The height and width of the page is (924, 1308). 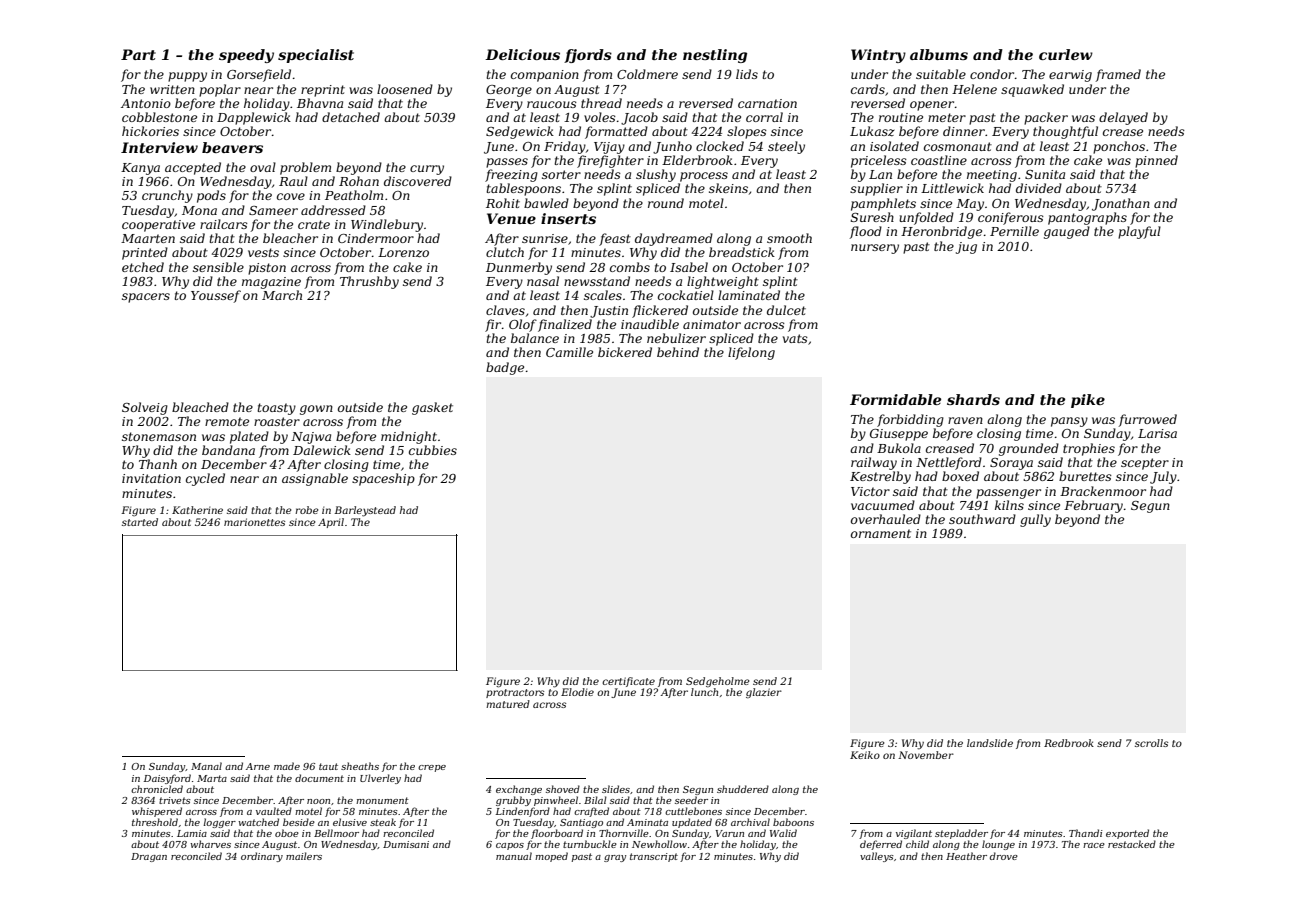 What do you see at coordinates (1093, 506) in the page?
I see `February` at bounding box center [1093, 506].
